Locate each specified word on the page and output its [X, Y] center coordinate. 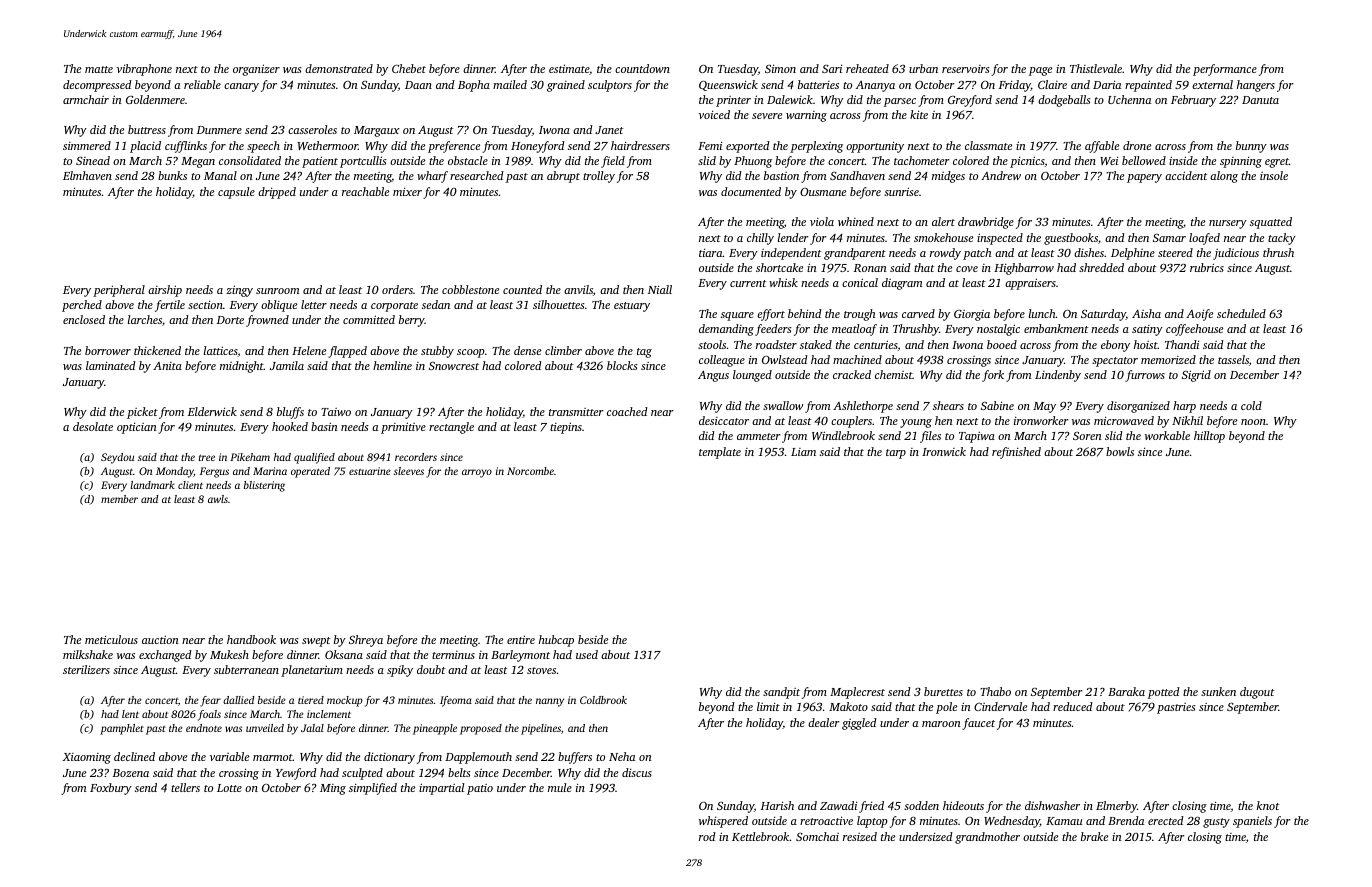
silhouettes [559, 304]
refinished [1016, 453]
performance [1225, 70]
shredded [1101, 267]
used [587, 654]
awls [218, 499]
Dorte [230, 320]
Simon [780, 68]
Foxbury [111, 789]
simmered [87, 145]
